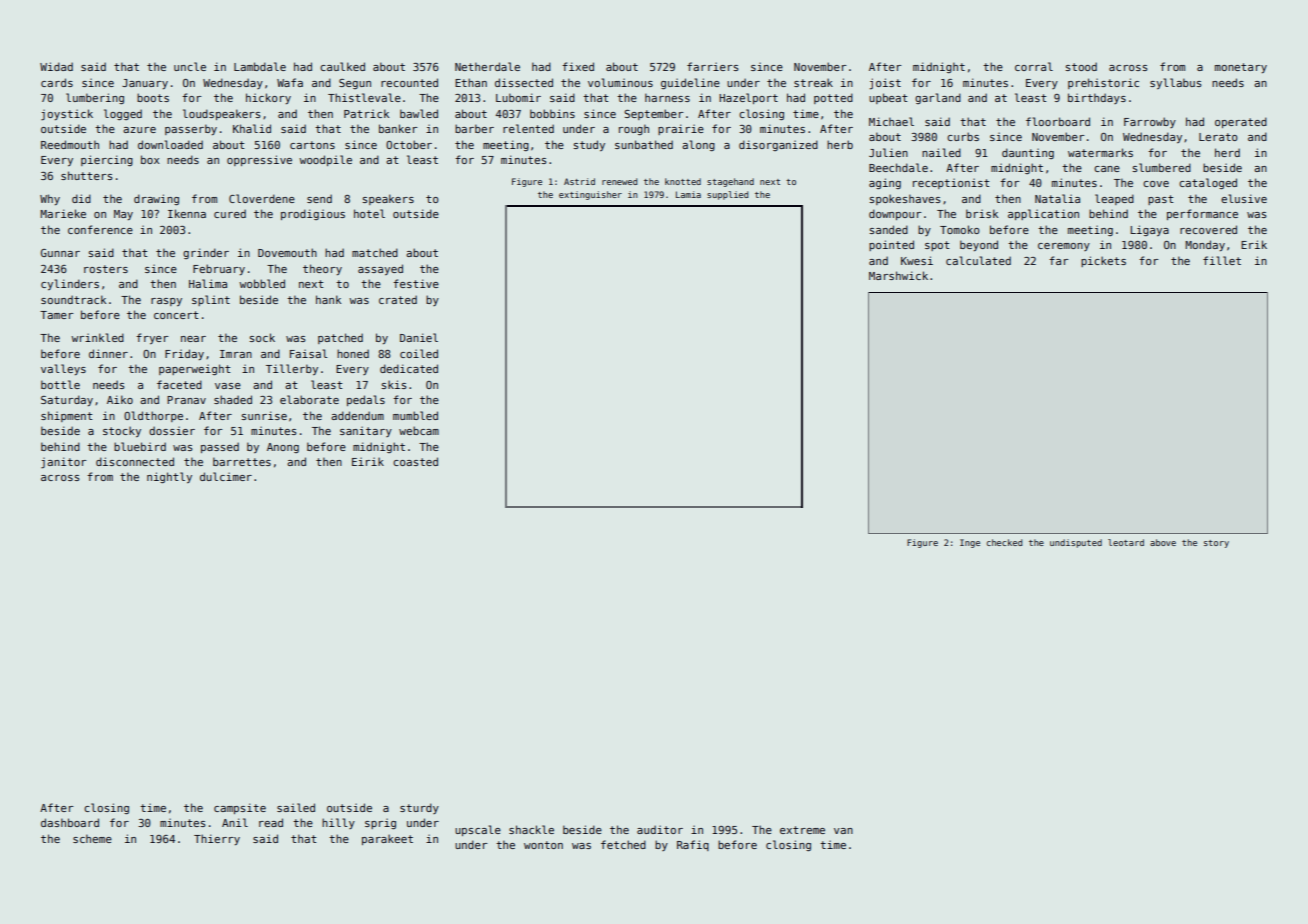  I want to click on sunrise, so click(264, 415).
